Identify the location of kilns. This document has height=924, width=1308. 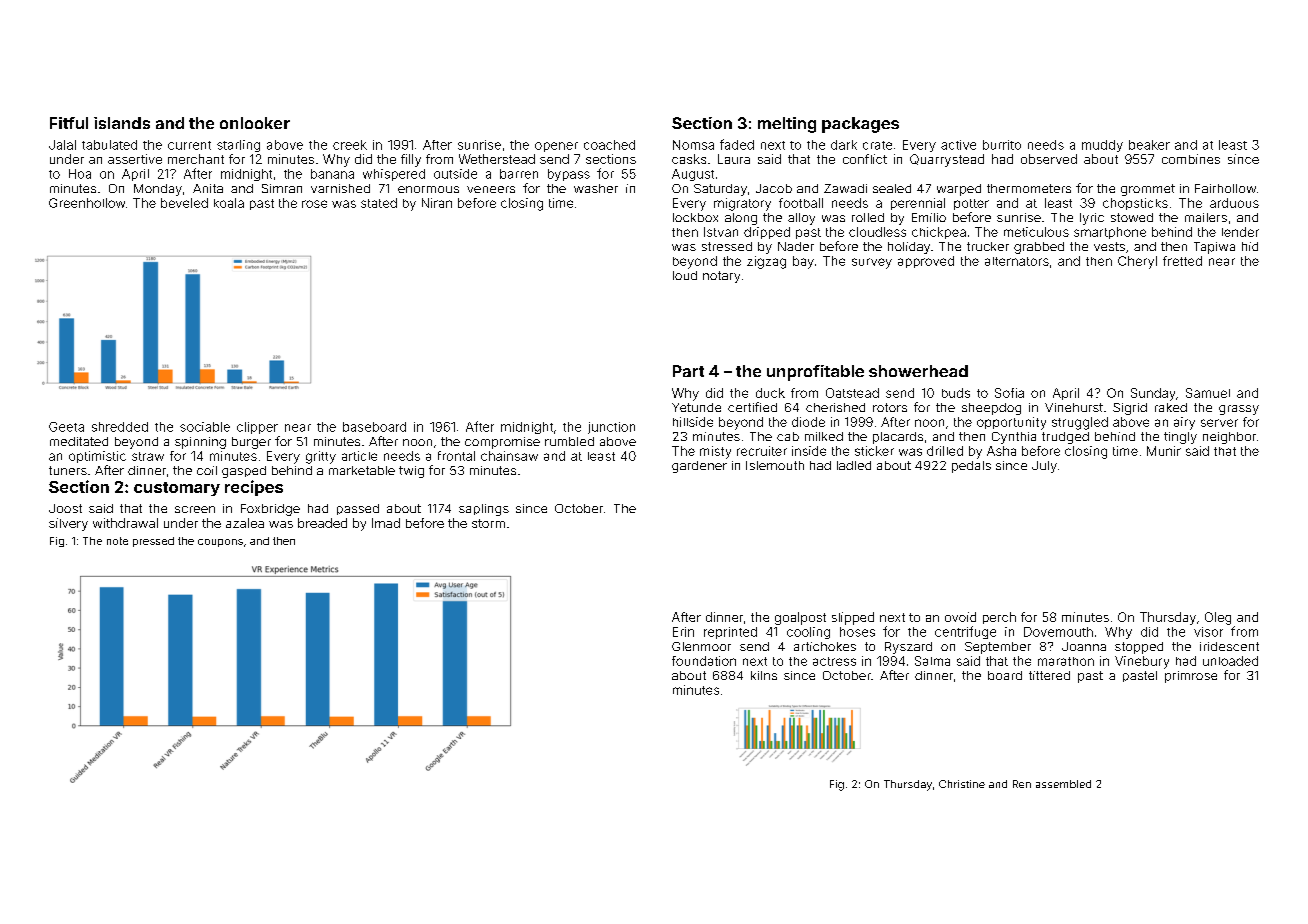
(764, 675).
